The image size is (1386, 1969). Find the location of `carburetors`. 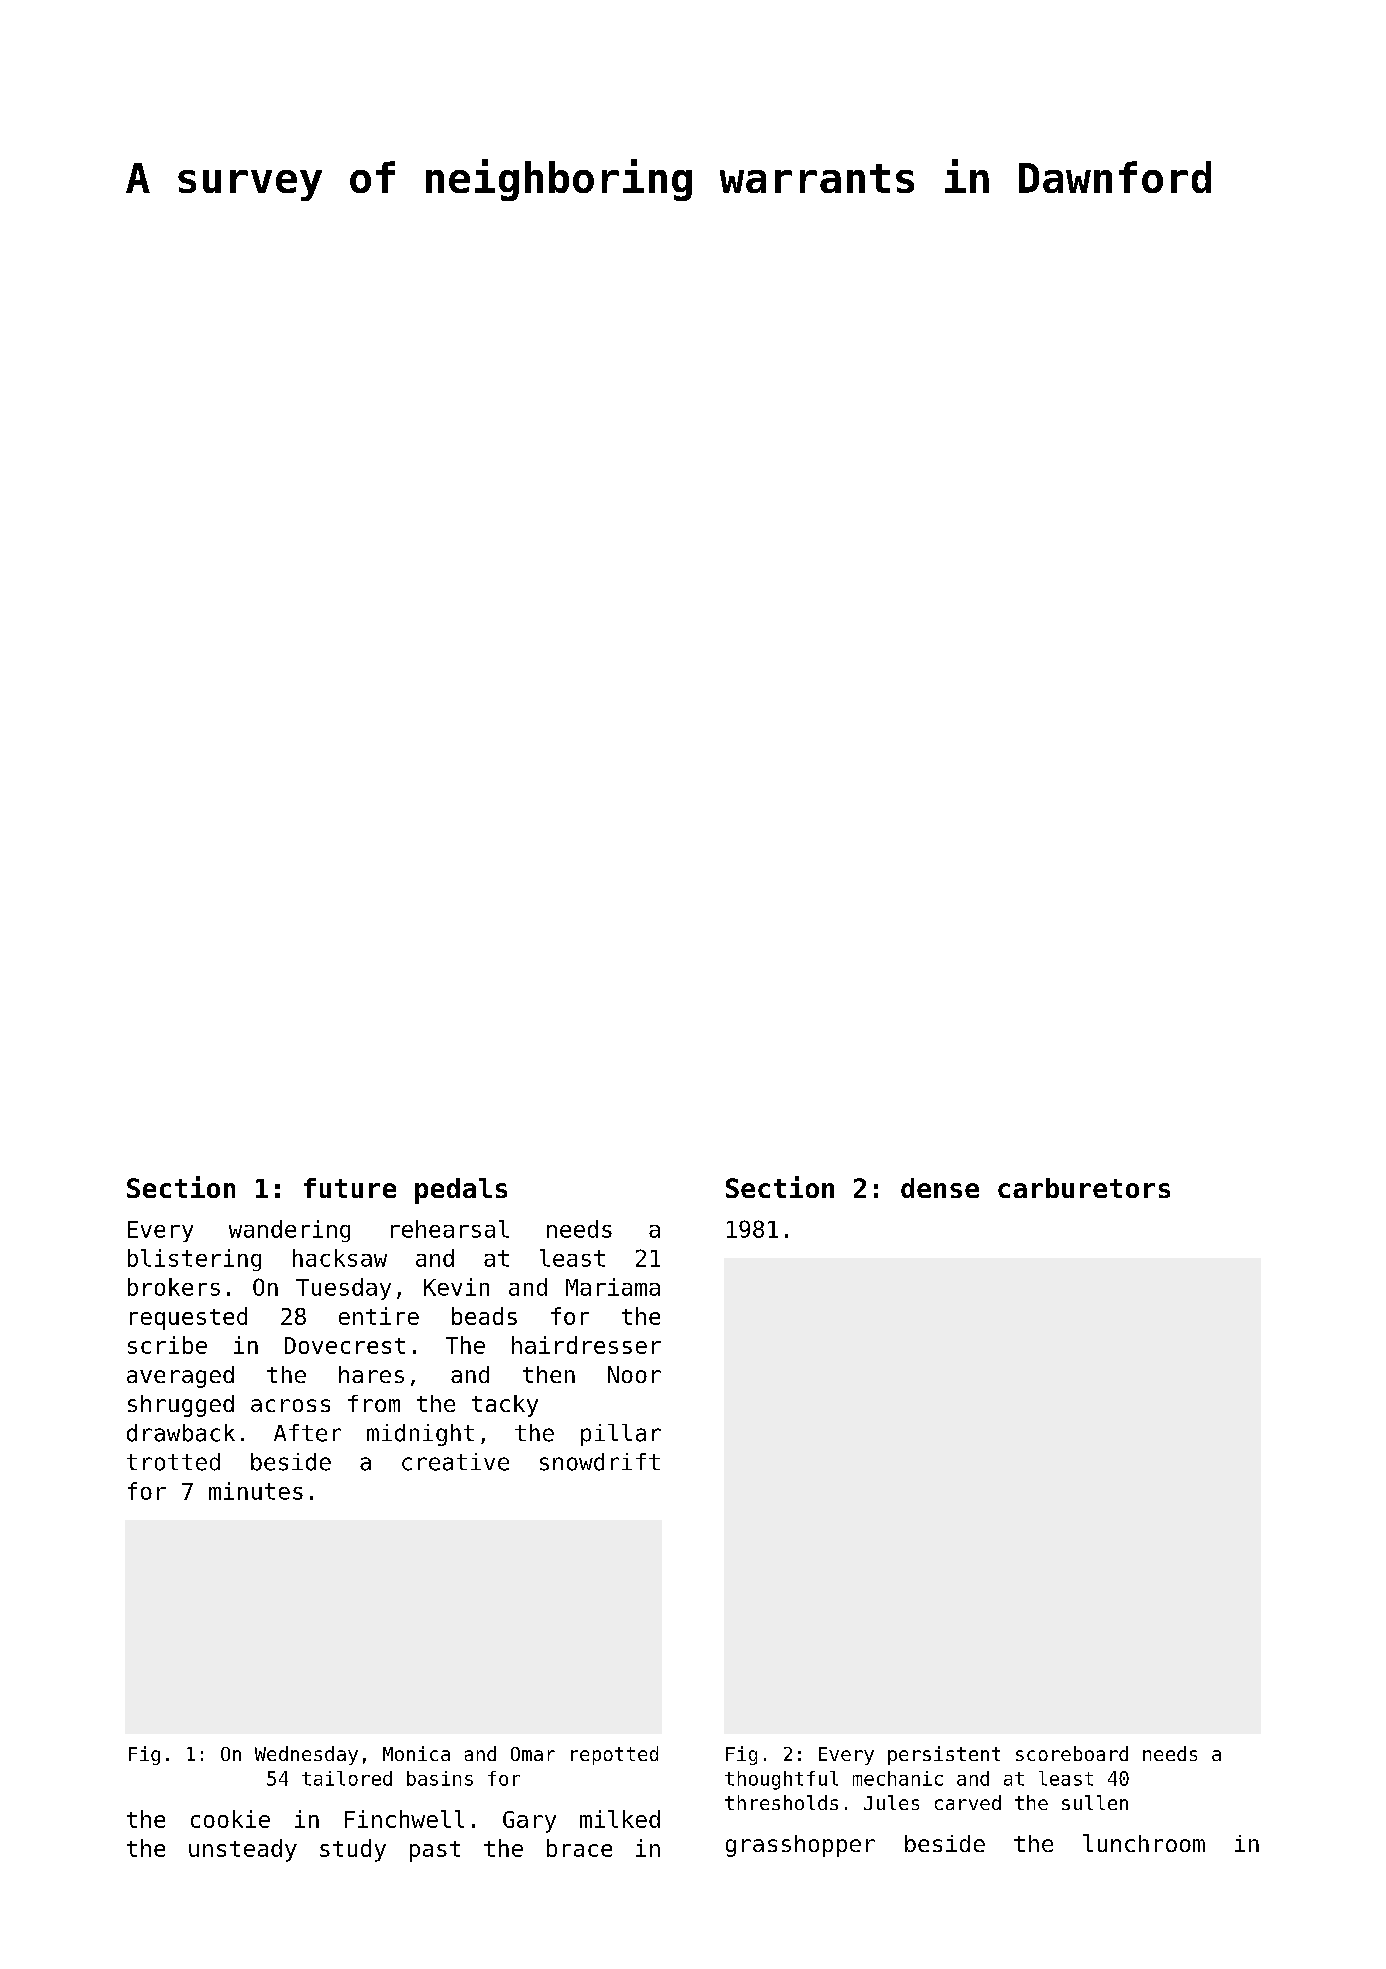

carburetors is located at coordinates (1084, 1188).
